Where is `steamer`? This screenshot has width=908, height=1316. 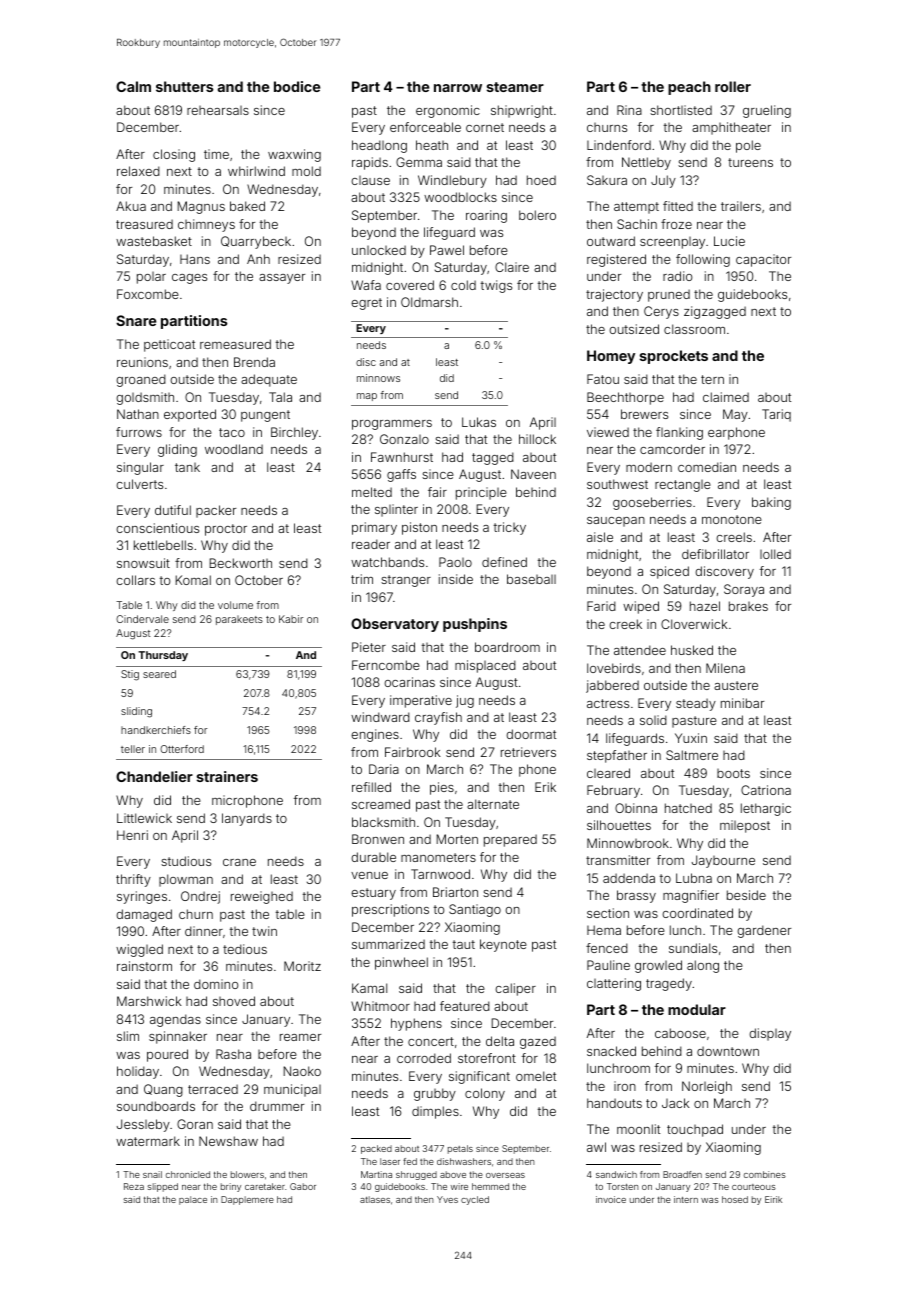 steamer is located at coordinates (515, 87).
